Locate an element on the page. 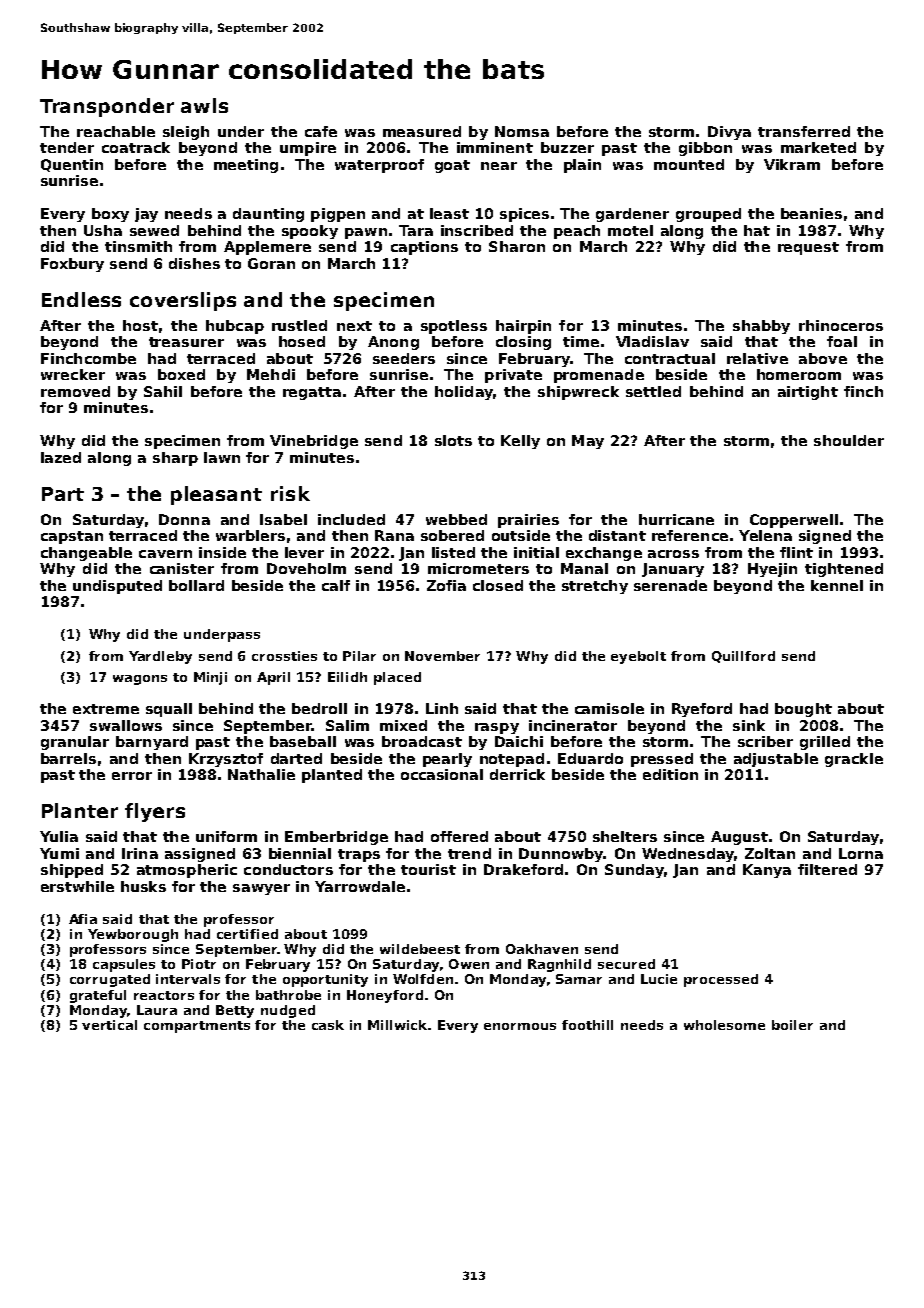 The image size is (924, 1308). barrels is located at coordinates (68, 758).
